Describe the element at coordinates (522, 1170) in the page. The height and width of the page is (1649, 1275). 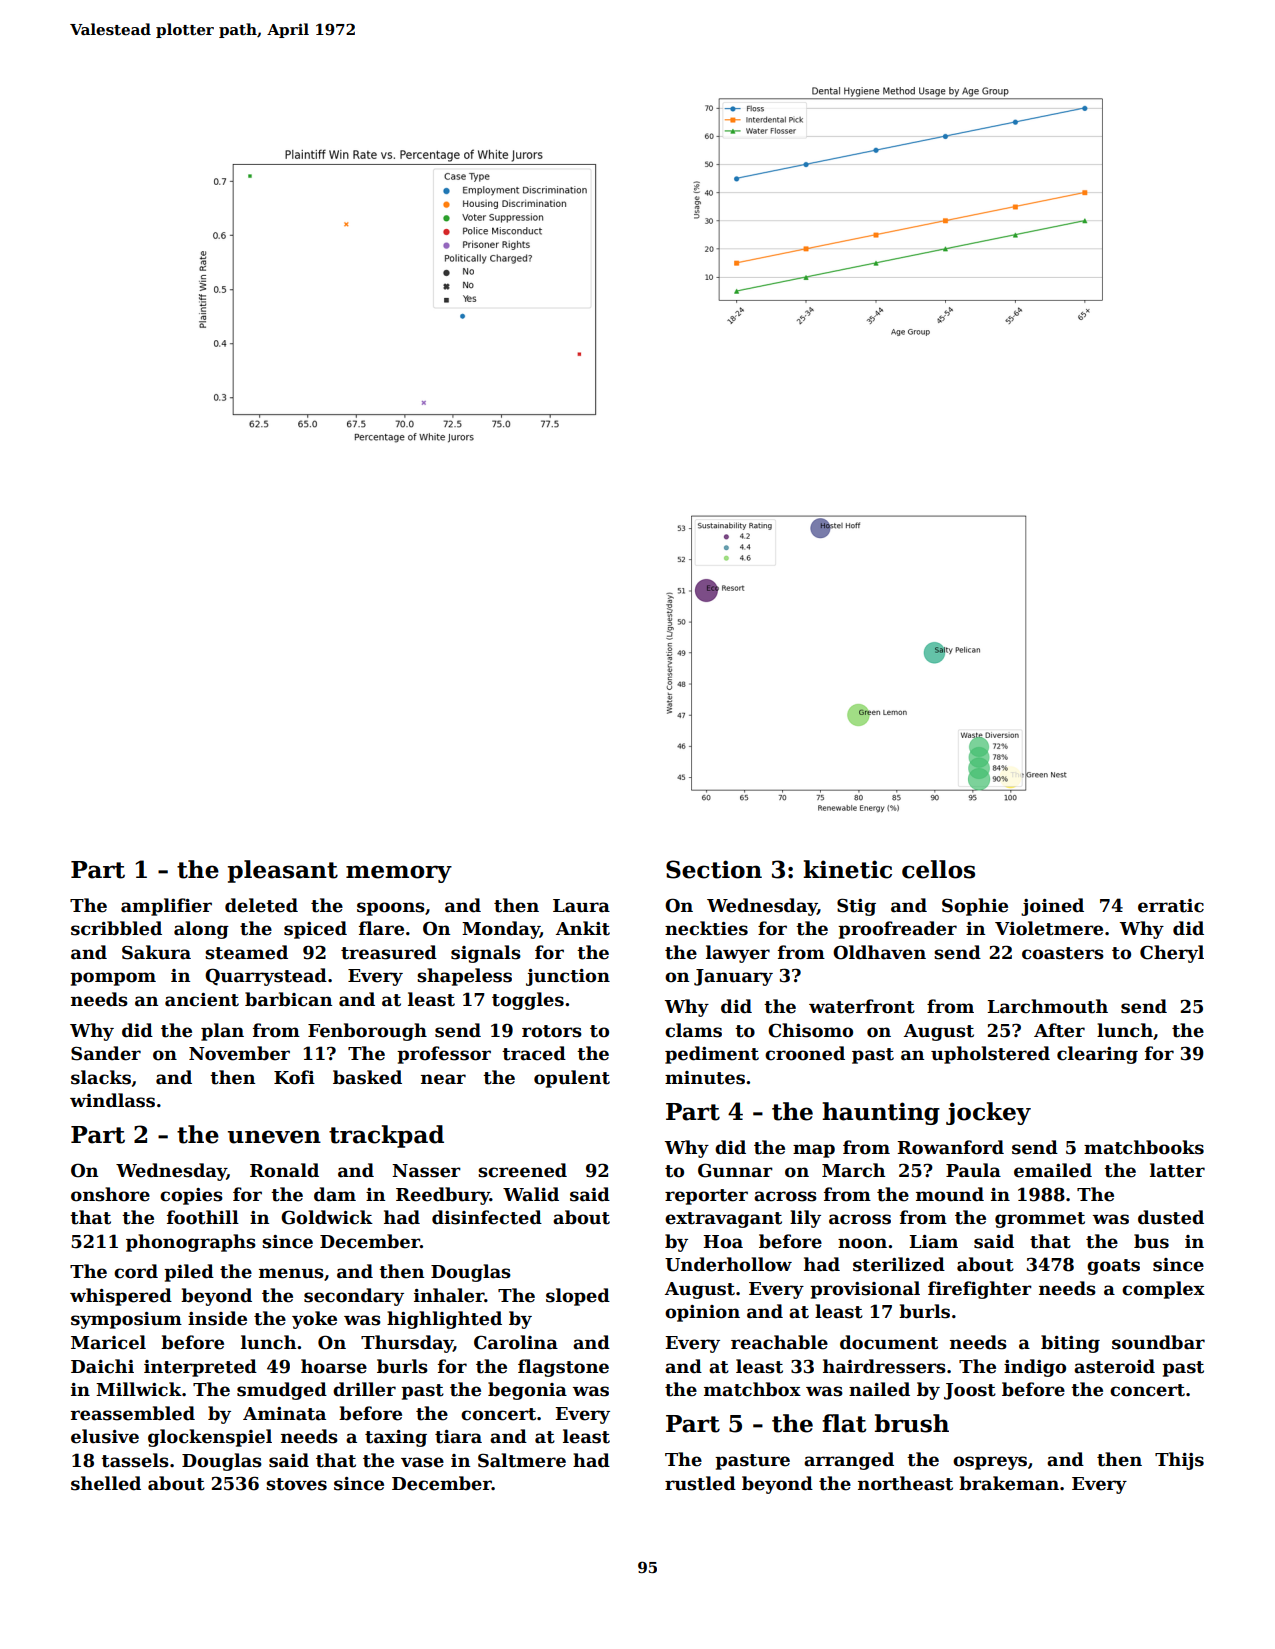
I see `screened` at that location.
